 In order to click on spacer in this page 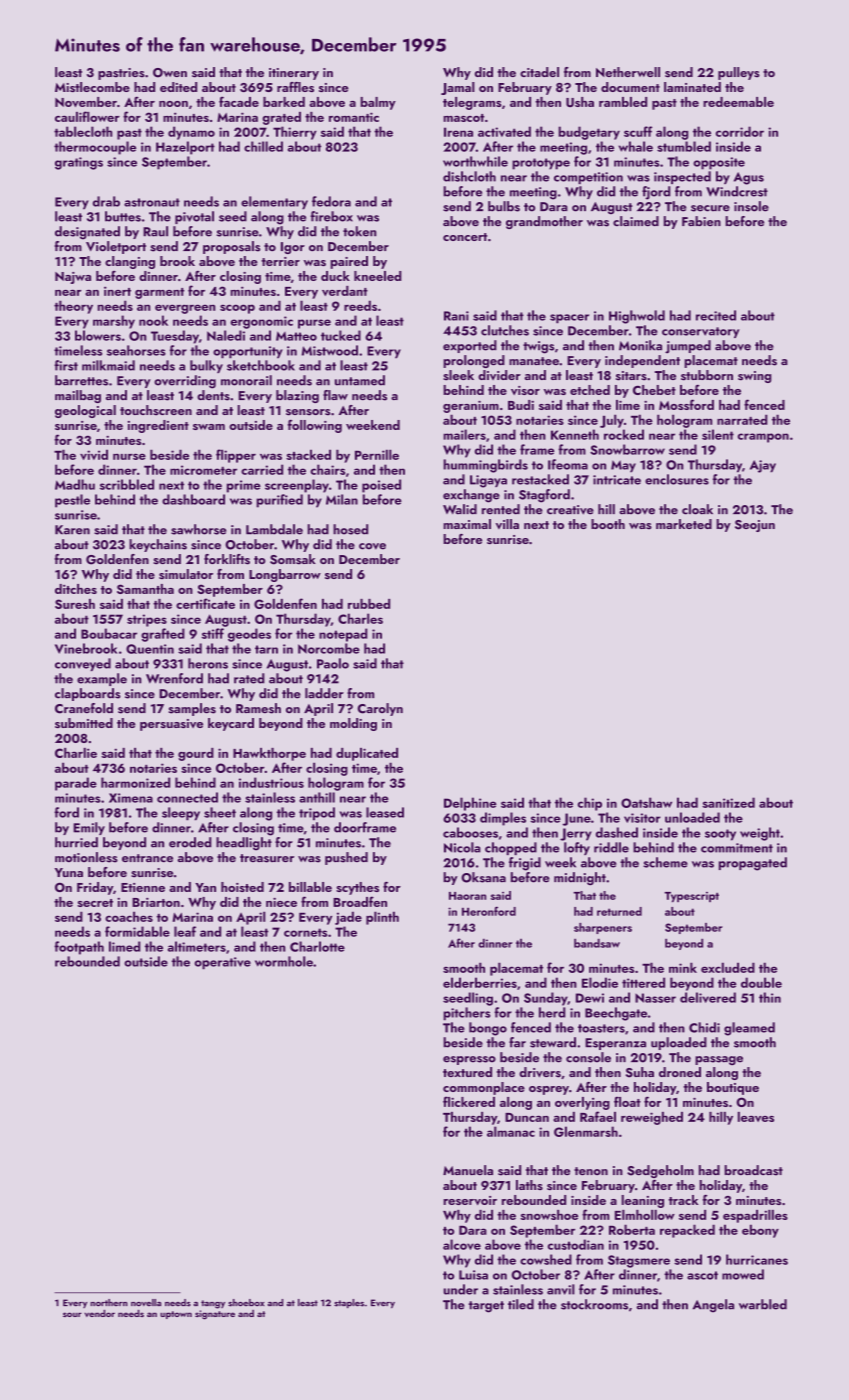, I will do `click(569, 319)`.
